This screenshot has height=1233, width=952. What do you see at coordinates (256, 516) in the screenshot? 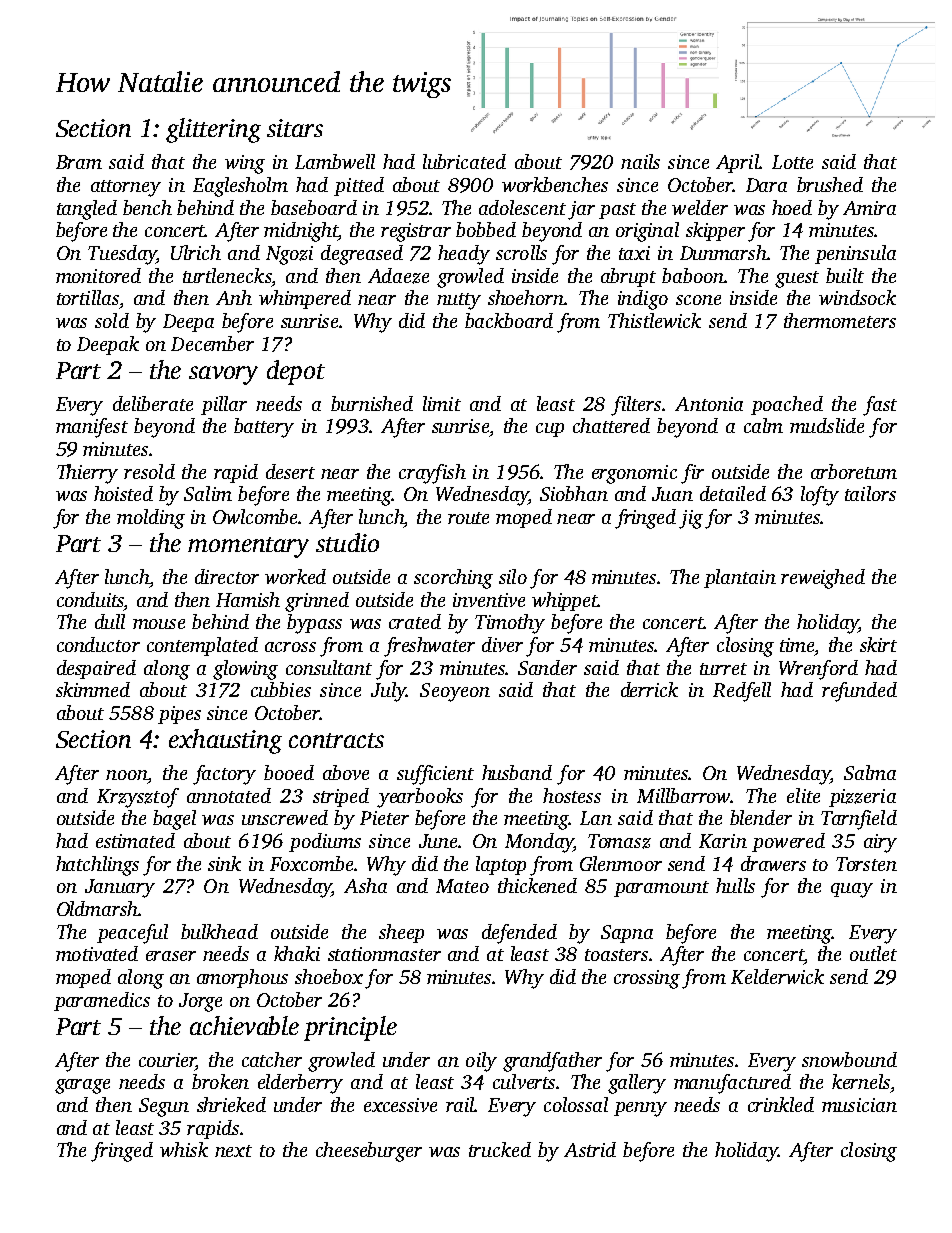
I see `Owlcombe` at bounding box center [256, 516].
